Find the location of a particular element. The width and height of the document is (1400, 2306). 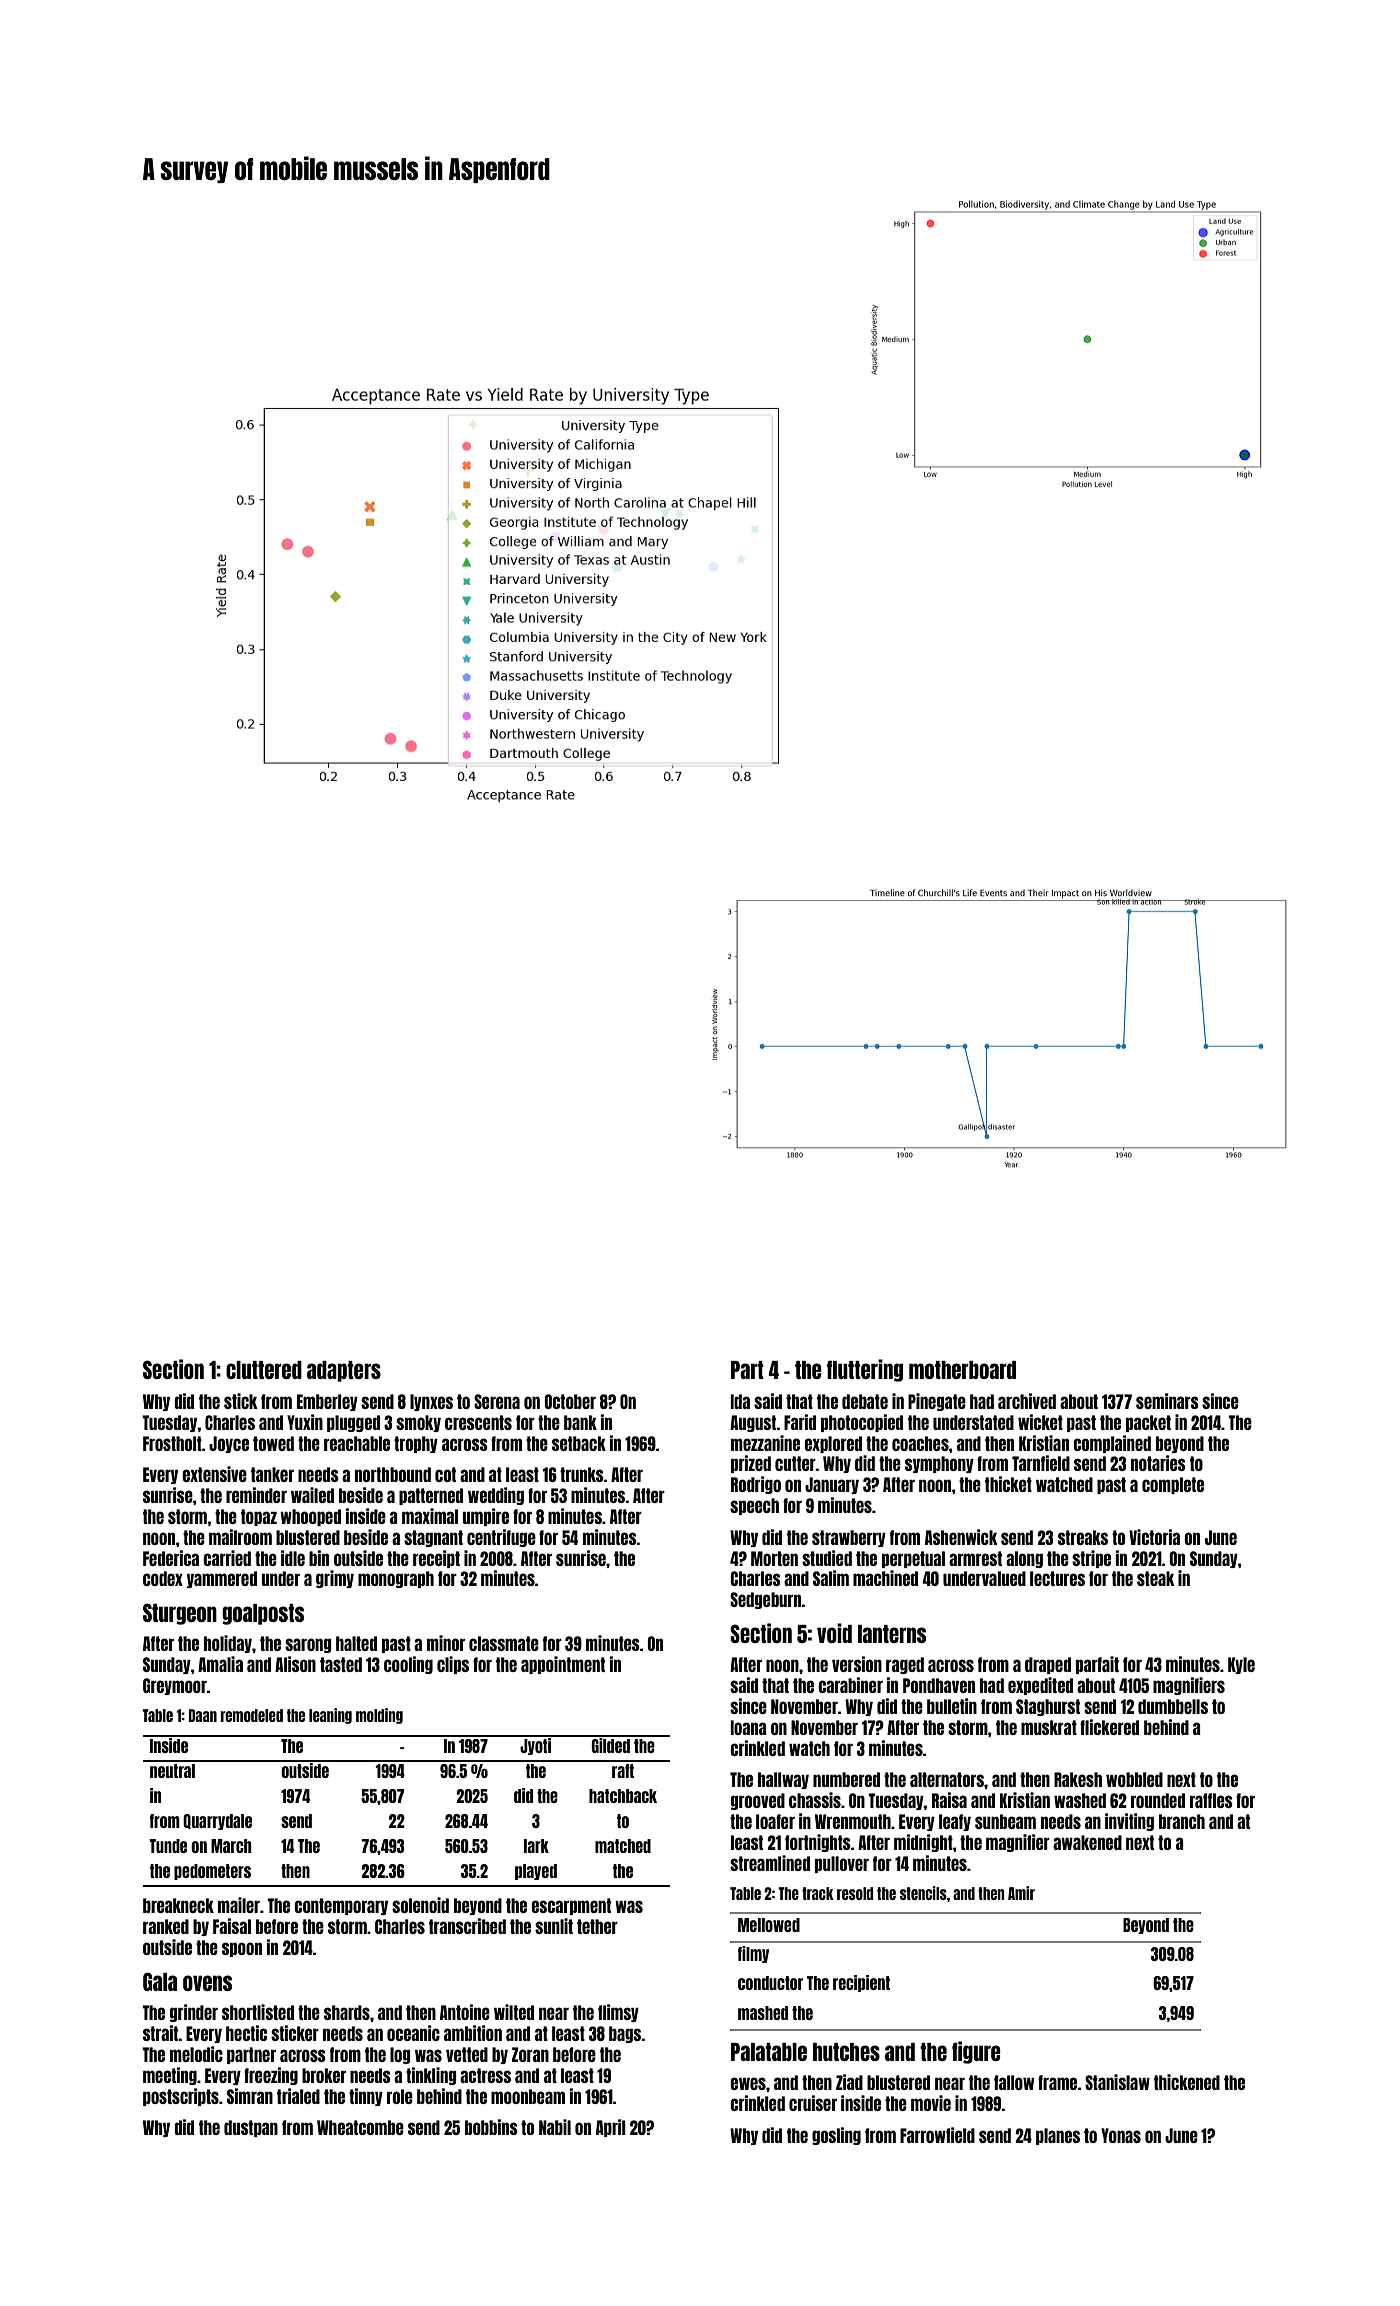

speech is located at coordinates (754, 1506).
